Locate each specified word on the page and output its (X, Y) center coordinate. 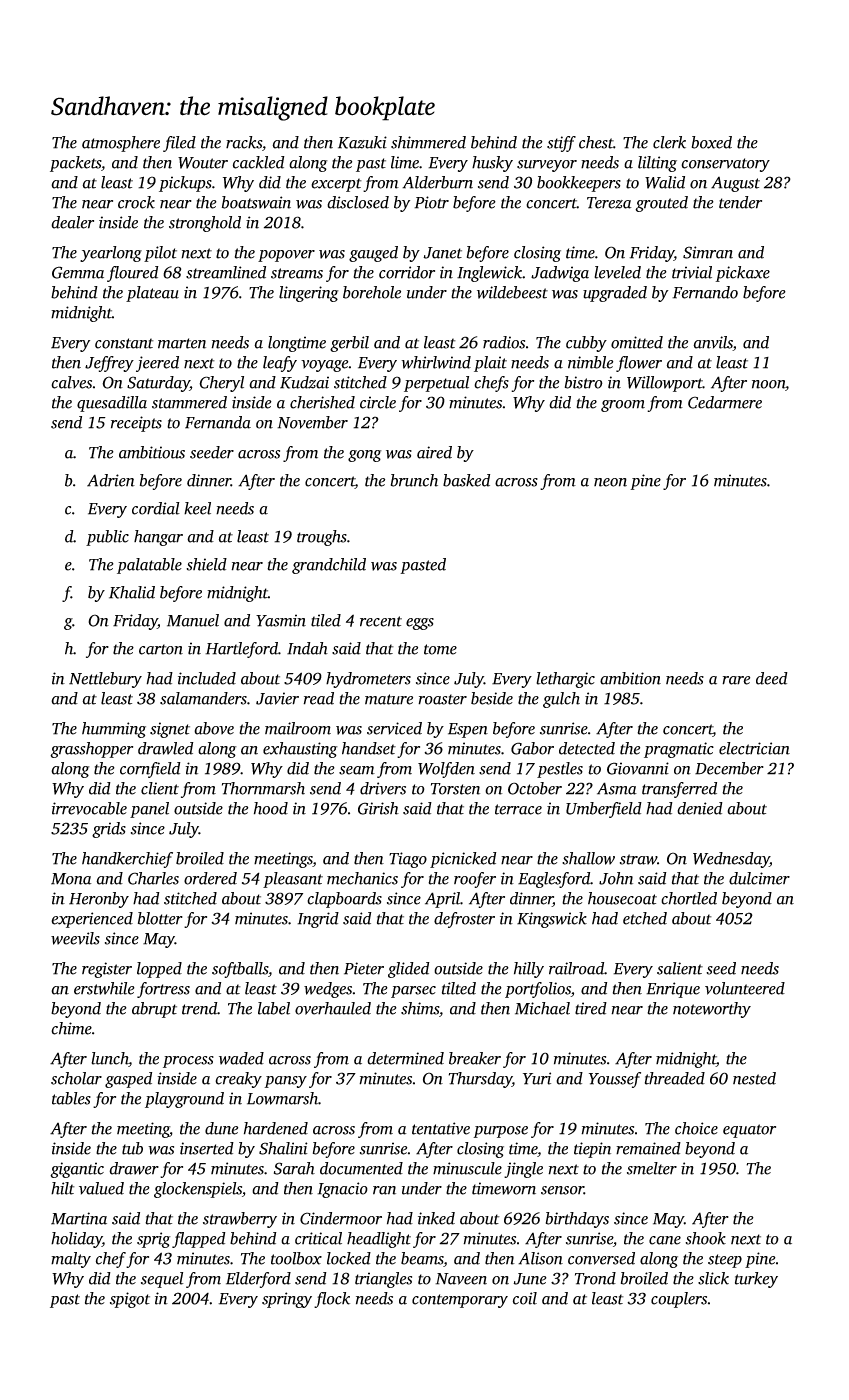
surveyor (547, 166)
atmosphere (121, 144)
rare (736, 680)
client (160, 788)
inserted (207, 1148)
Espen (468, 730)
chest (596, 142)
